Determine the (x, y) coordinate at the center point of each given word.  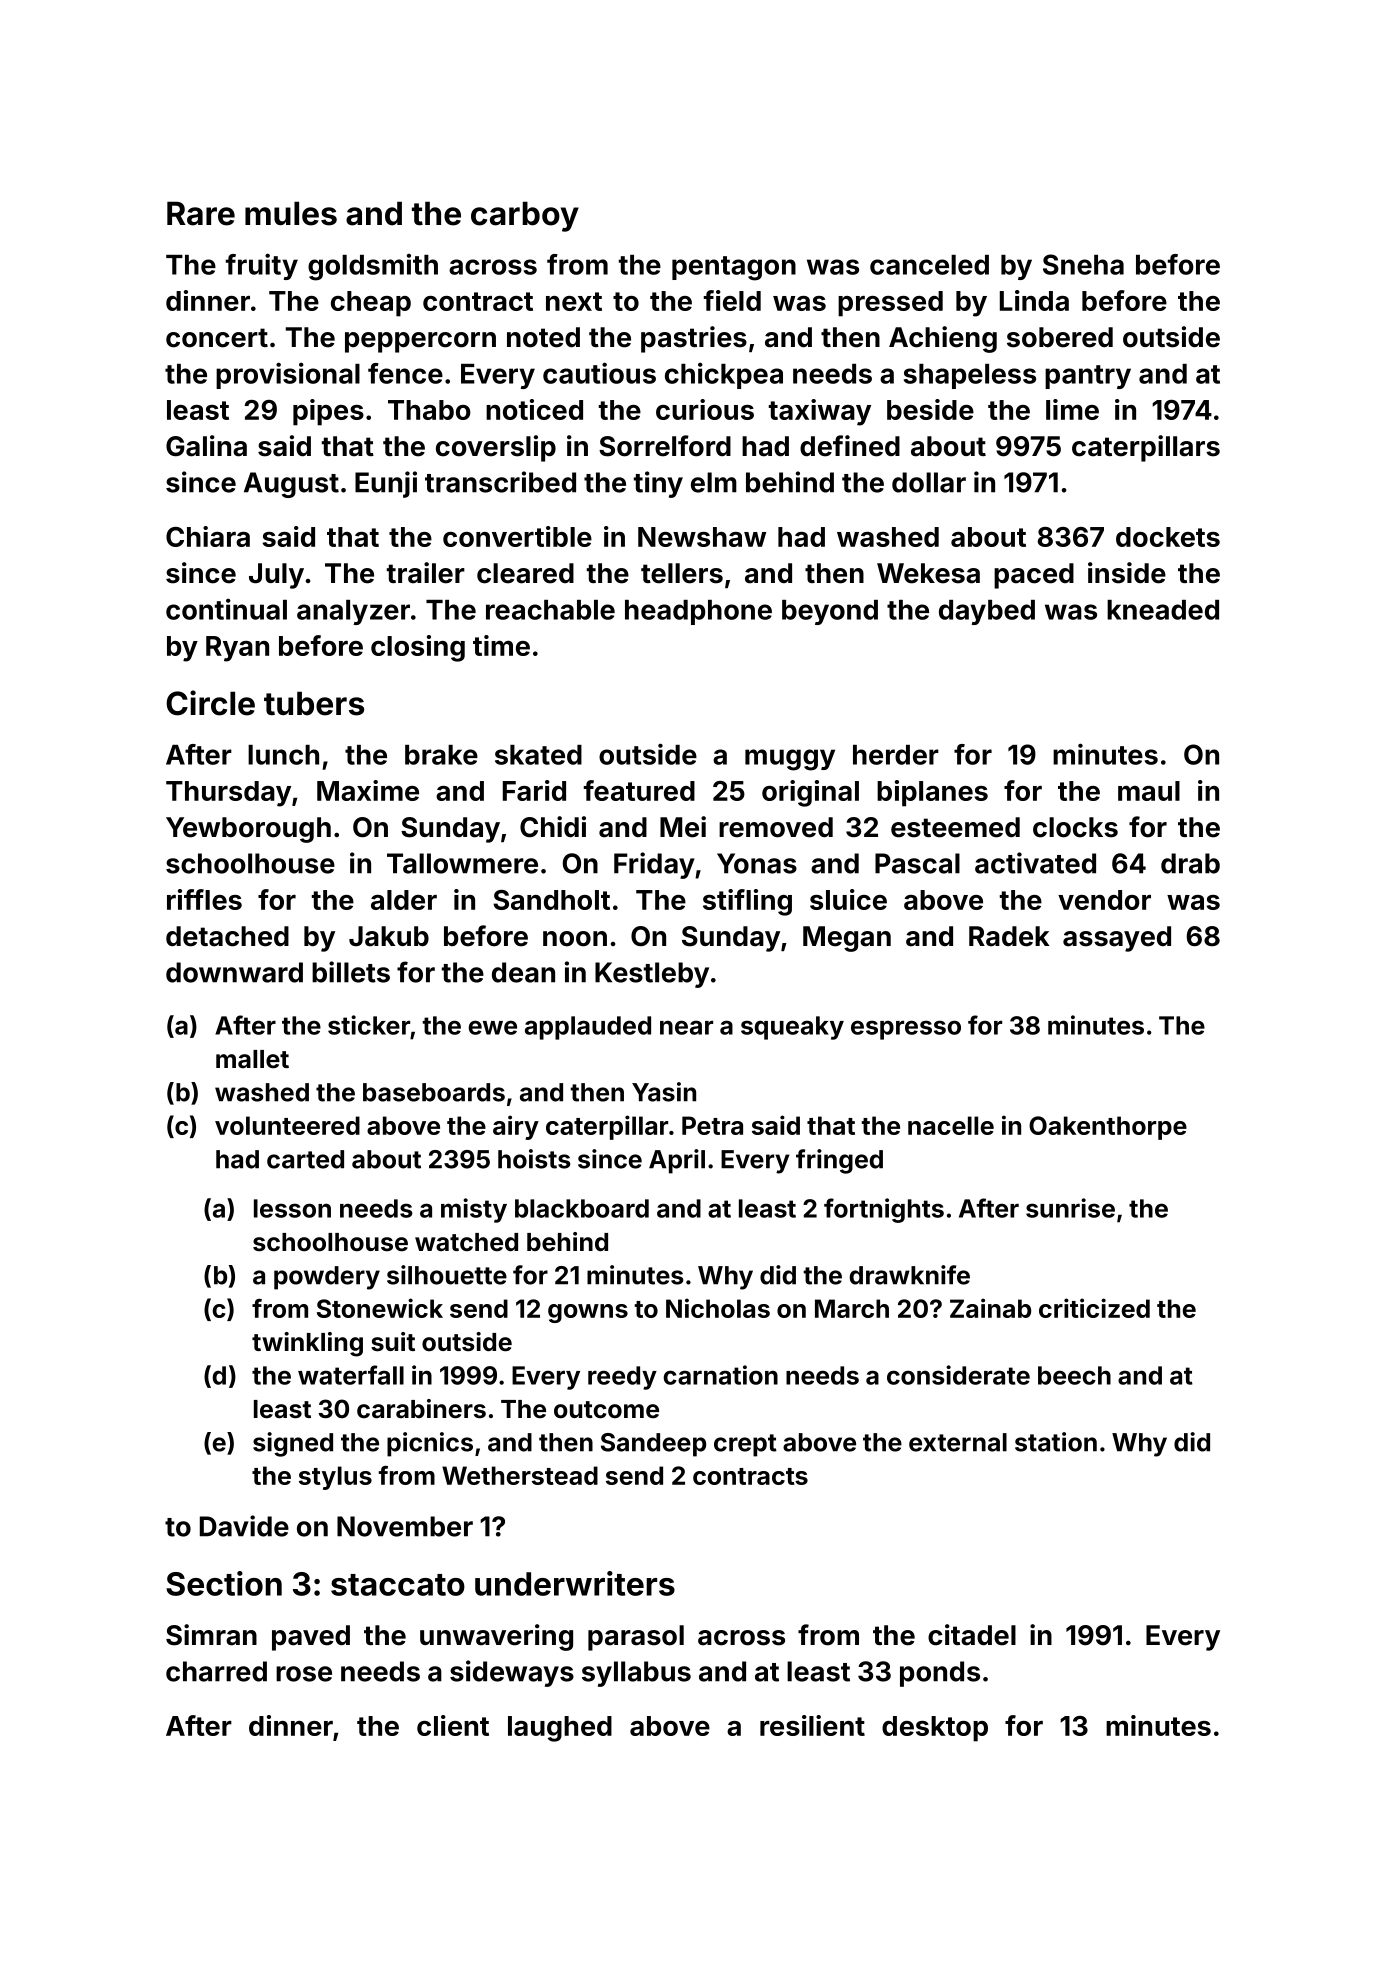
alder (404, 900)
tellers (682, 573)
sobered (1060, 337)
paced (1034, 576)
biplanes (932, 793)
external (958, 1442)
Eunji (386, 484)
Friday (654, 865)
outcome (606, 1410)
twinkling (307, 1344)
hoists (534, 1159)
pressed (890, 304)
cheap (371, 304)
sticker (369, 1025)
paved (311, 1638)
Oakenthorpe (1108, 1128)
